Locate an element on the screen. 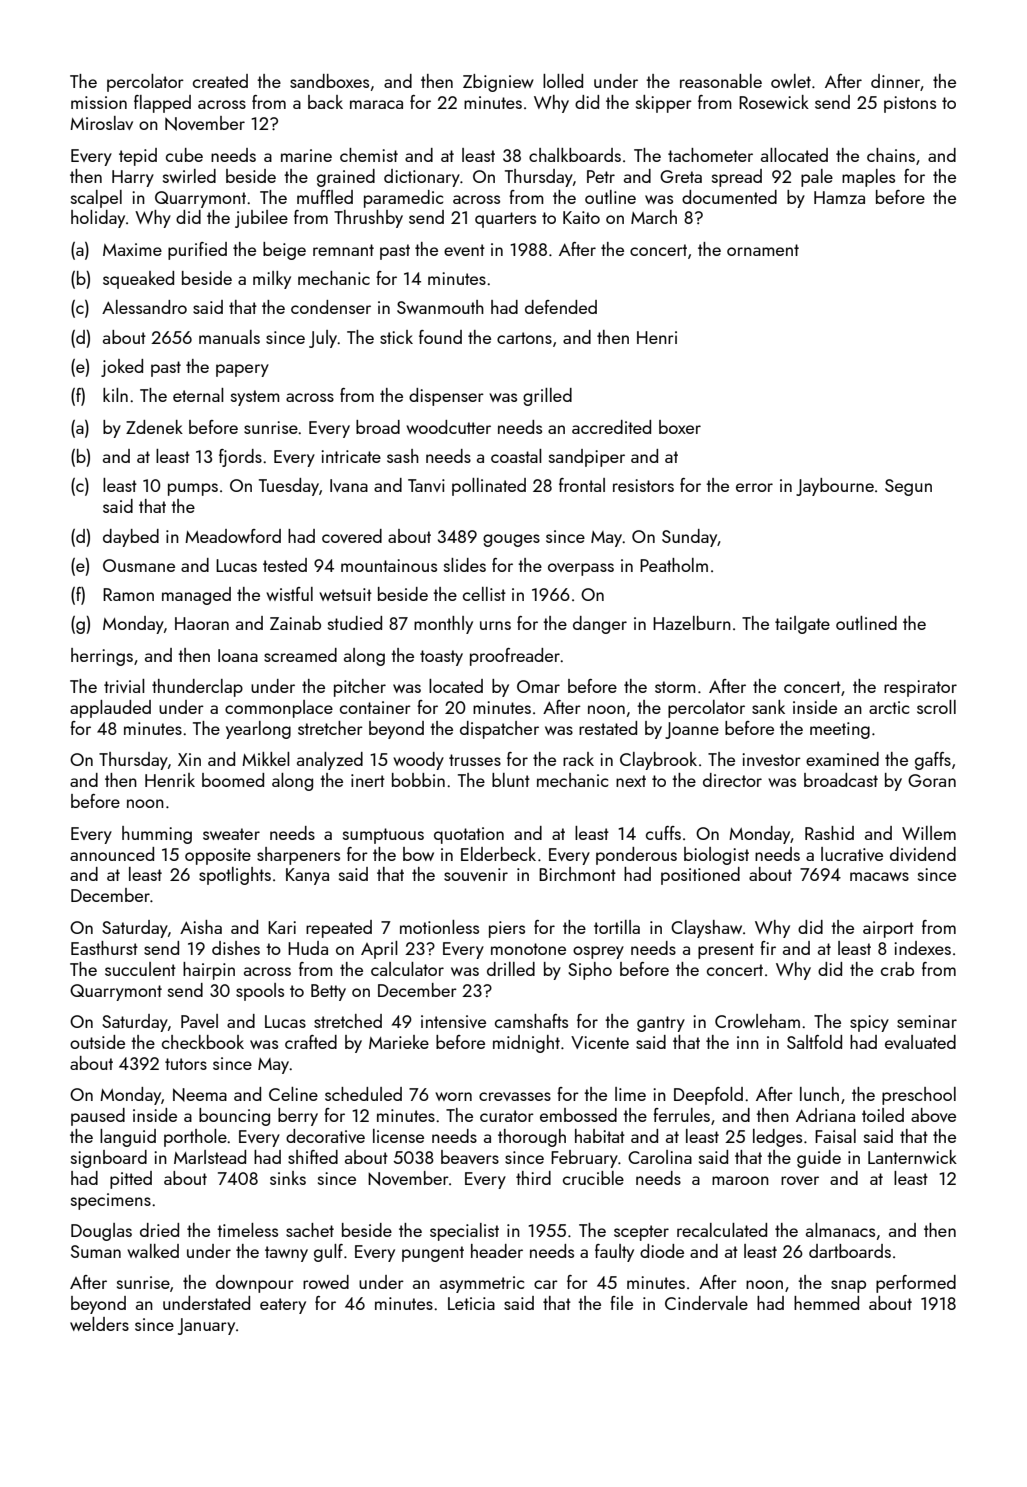 This screenshot has width=1027, height=1487. shifted is located at coordinates (313, 1157).
